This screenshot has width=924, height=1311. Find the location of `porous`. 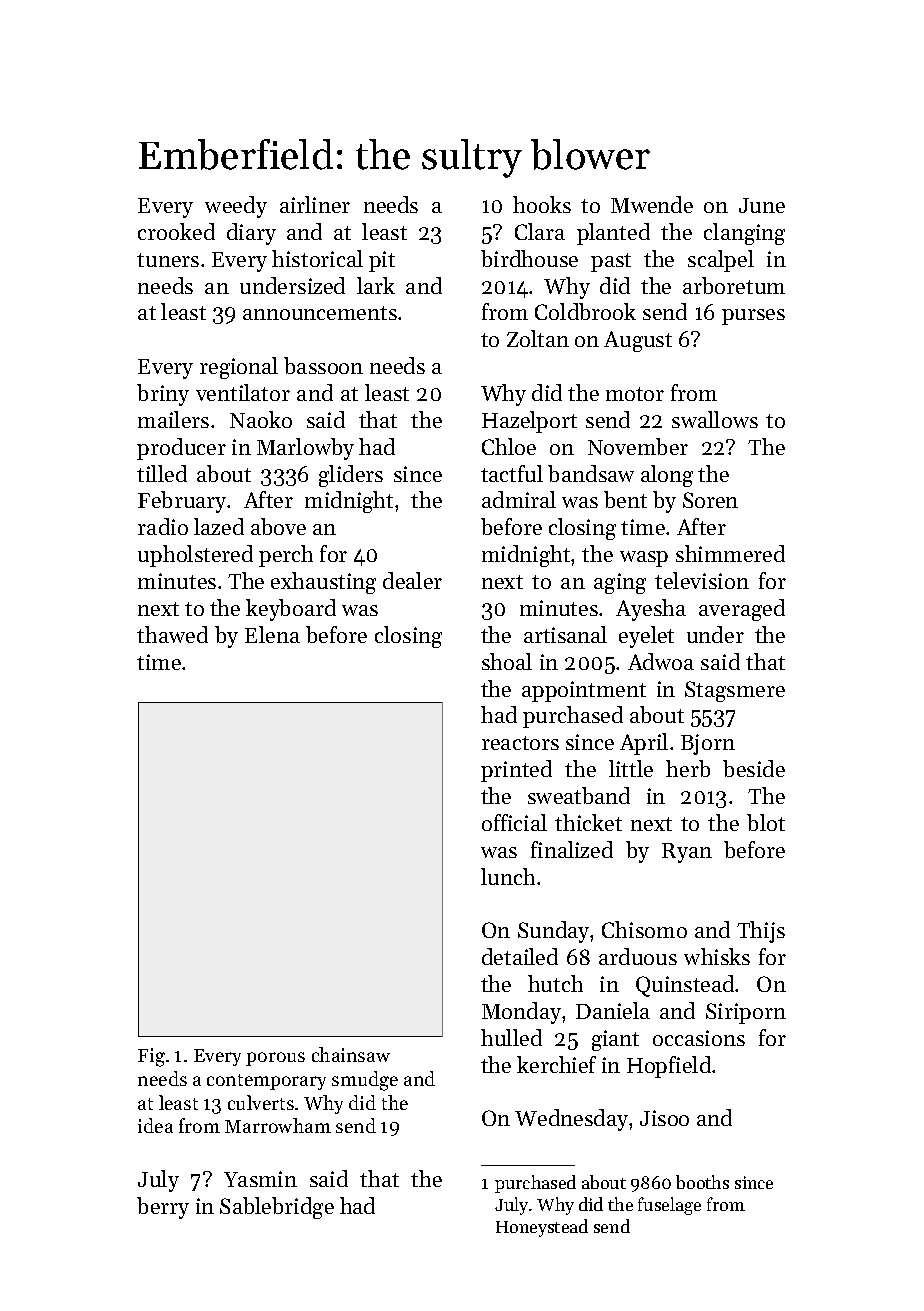

porous is located at coordinates (275, 1059).
